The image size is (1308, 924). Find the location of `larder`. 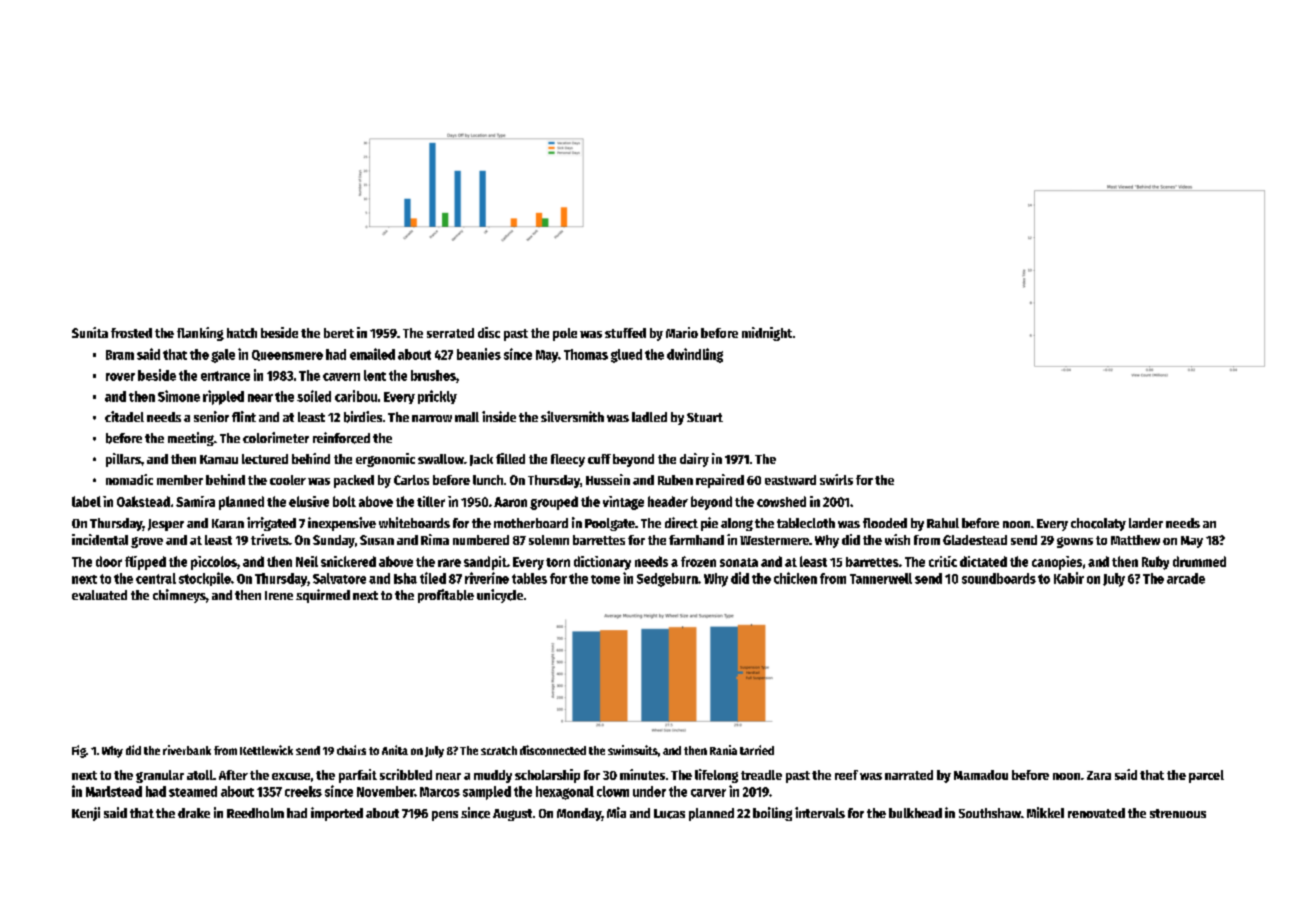

larder is located at coordinates (1146, 523).
